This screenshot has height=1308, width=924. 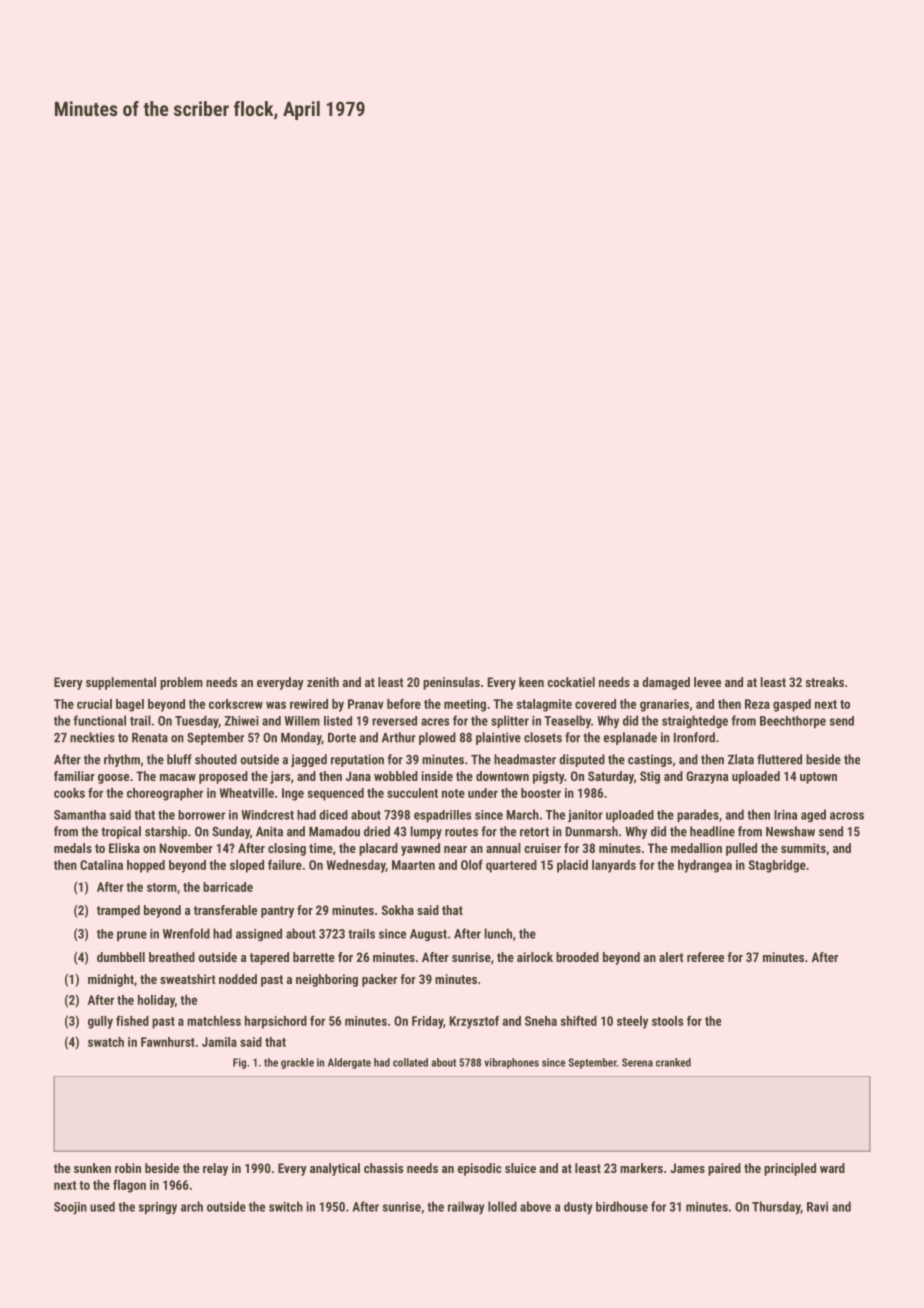 What do you see at coordinates (479, 1169) in the screenshot?
I see `episodic` at bounding box center [479, 1169].
